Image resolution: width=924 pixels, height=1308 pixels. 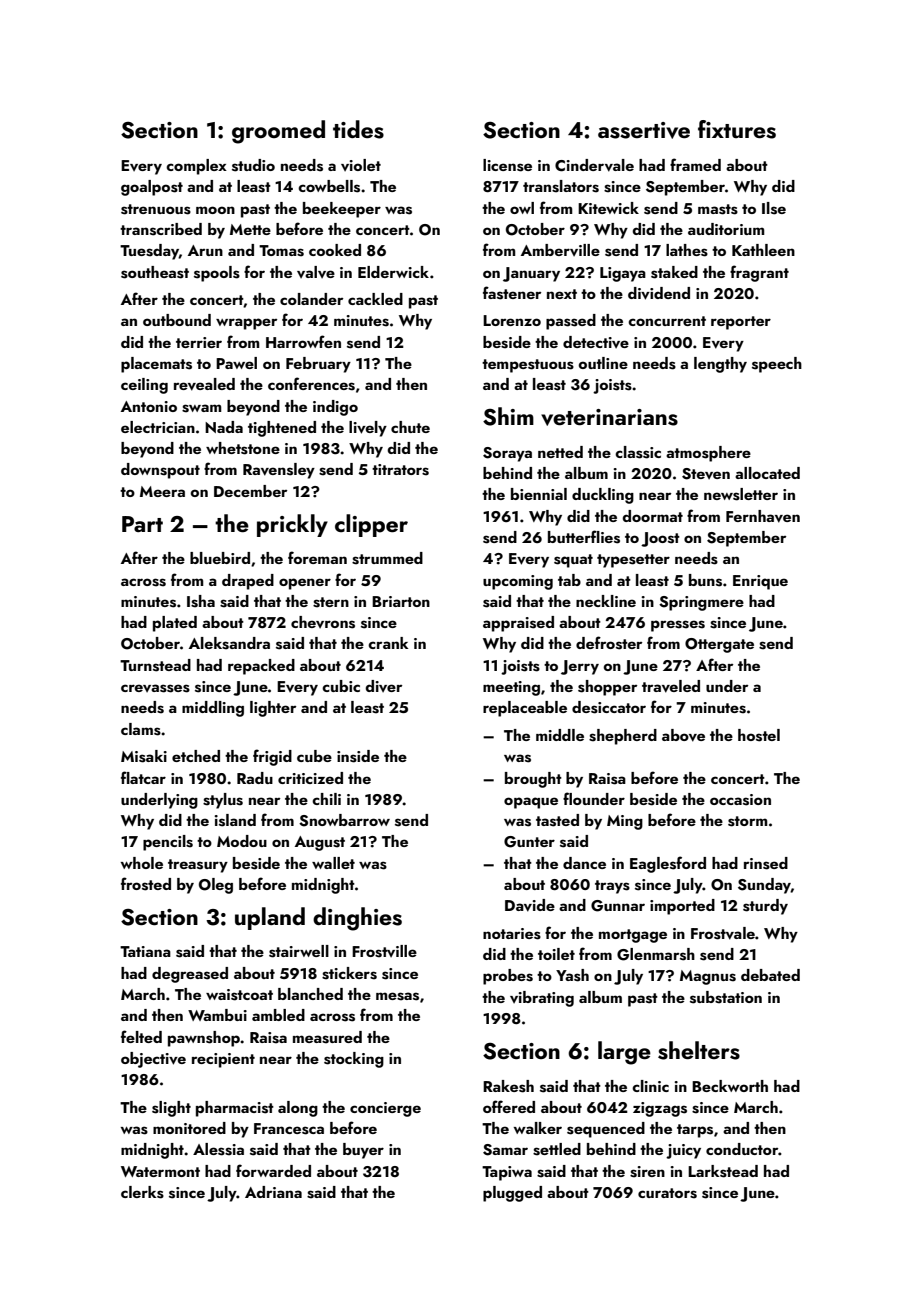 I want to click on doormat, so click(x=652, y=516).
